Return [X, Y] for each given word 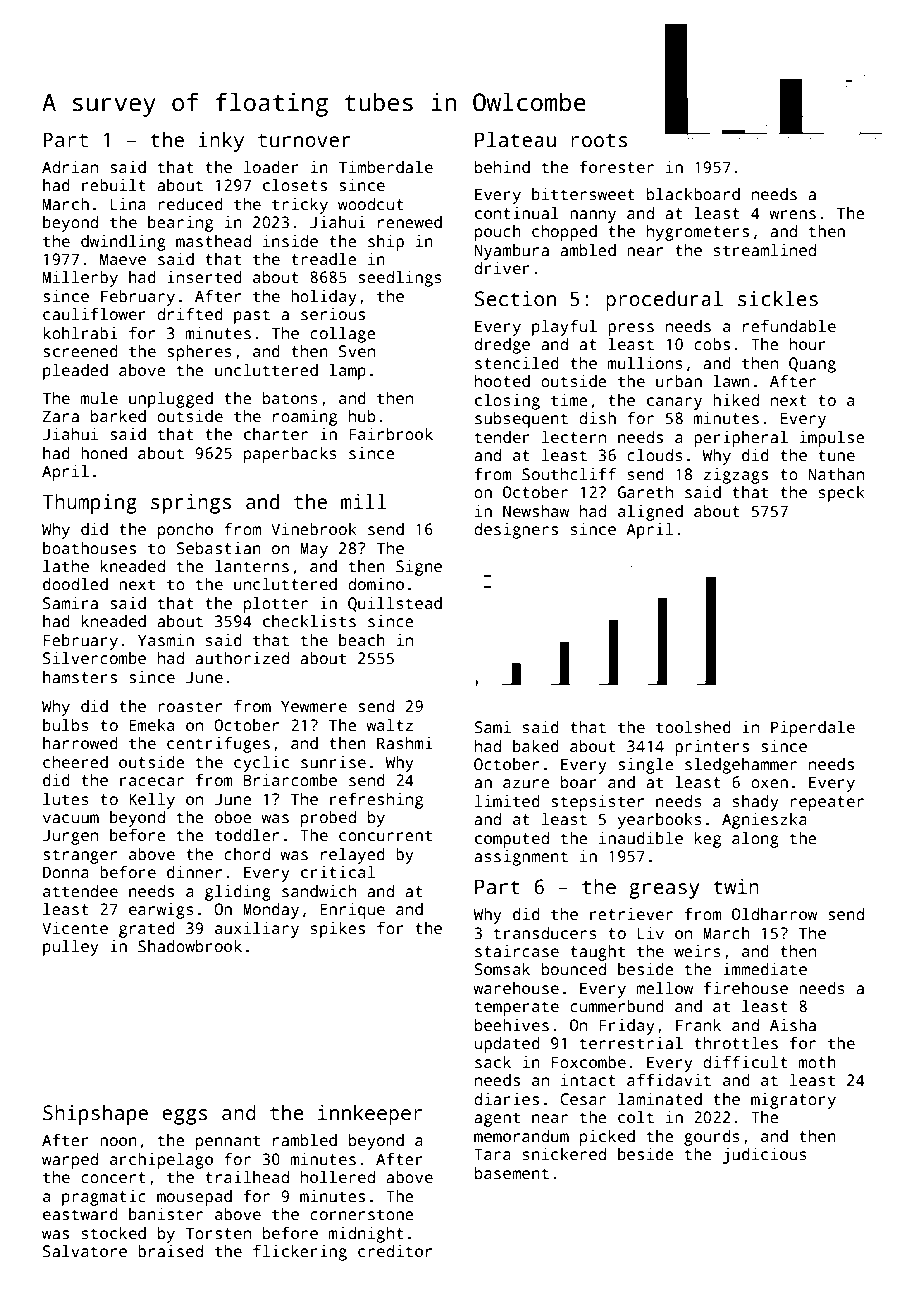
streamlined [765, 250]
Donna [66, 872]
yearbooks [660, 821]
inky [221, 142]
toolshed [693, 727]
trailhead [247, 1177]
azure [526, 784]
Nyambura [511, 252]
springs [191, 504]
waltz [389, 725]
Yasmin [166, 640]
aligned [650, 513]
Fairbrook [391, 434]
